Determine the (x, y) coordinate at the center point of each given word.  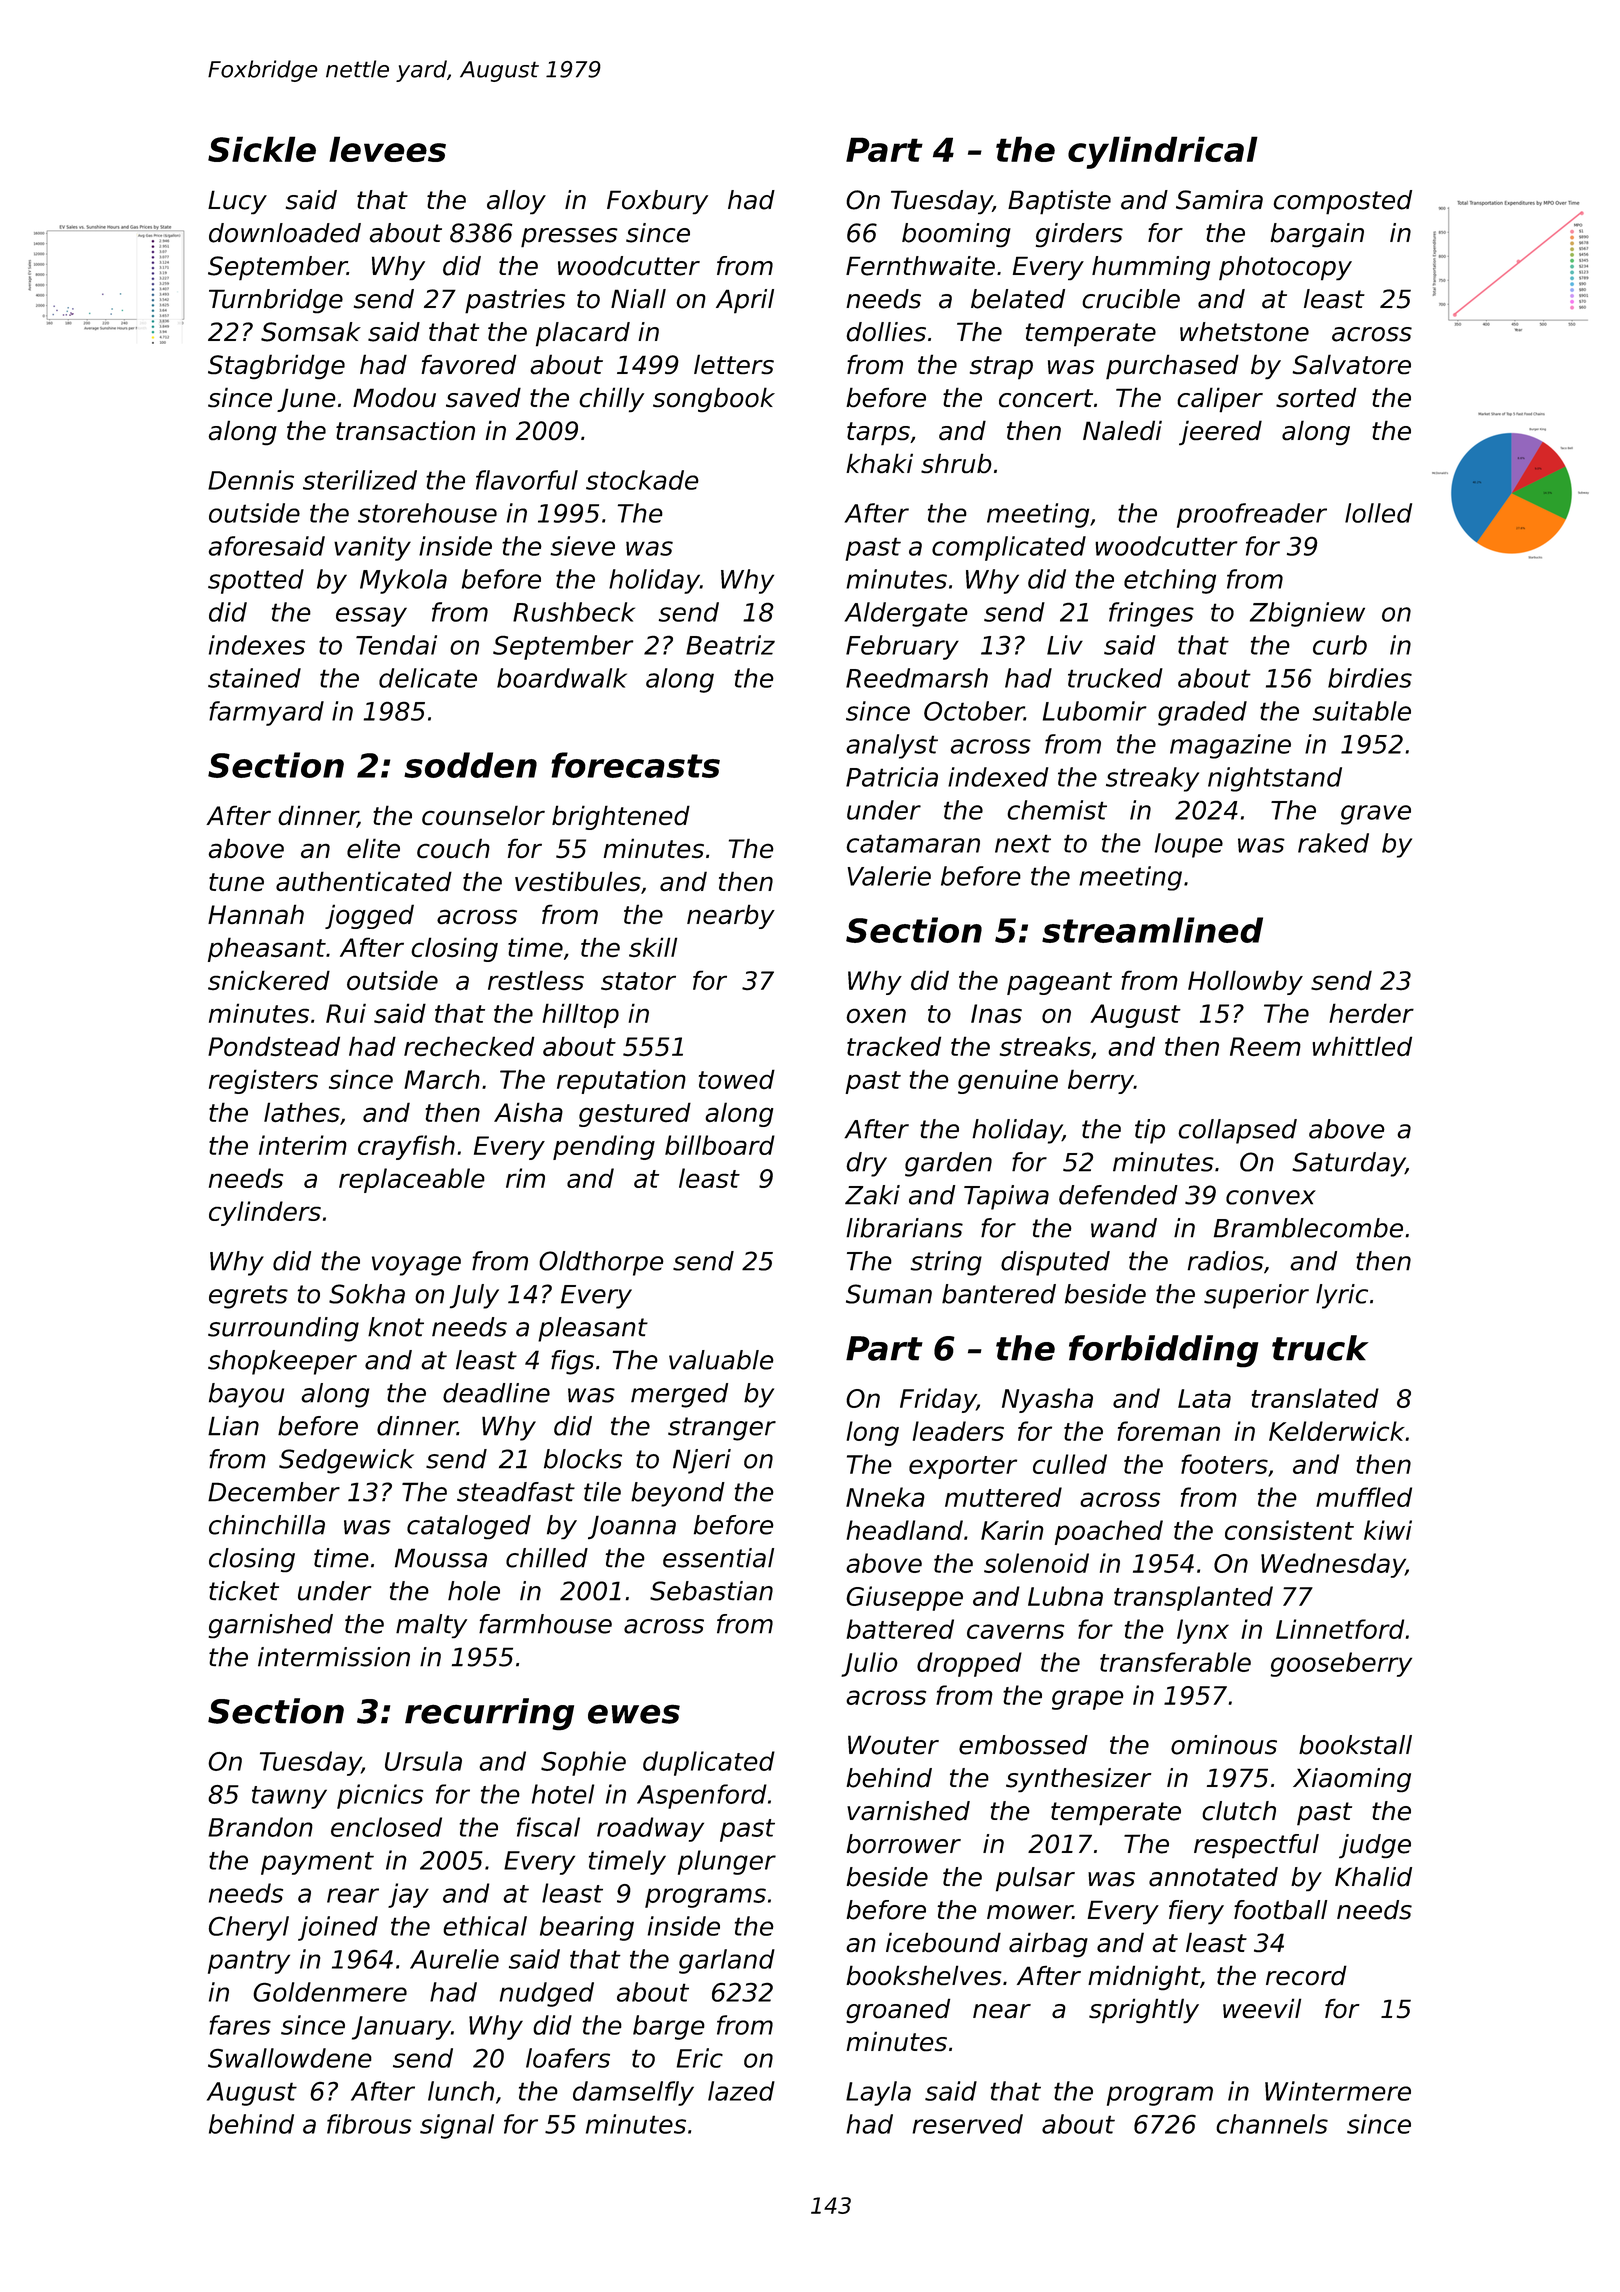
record (1306, 1975)
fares (240, 2025)
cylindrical (1163, 152)
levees (387, 149)
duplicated (709, 1763)
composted (1342, 202)
